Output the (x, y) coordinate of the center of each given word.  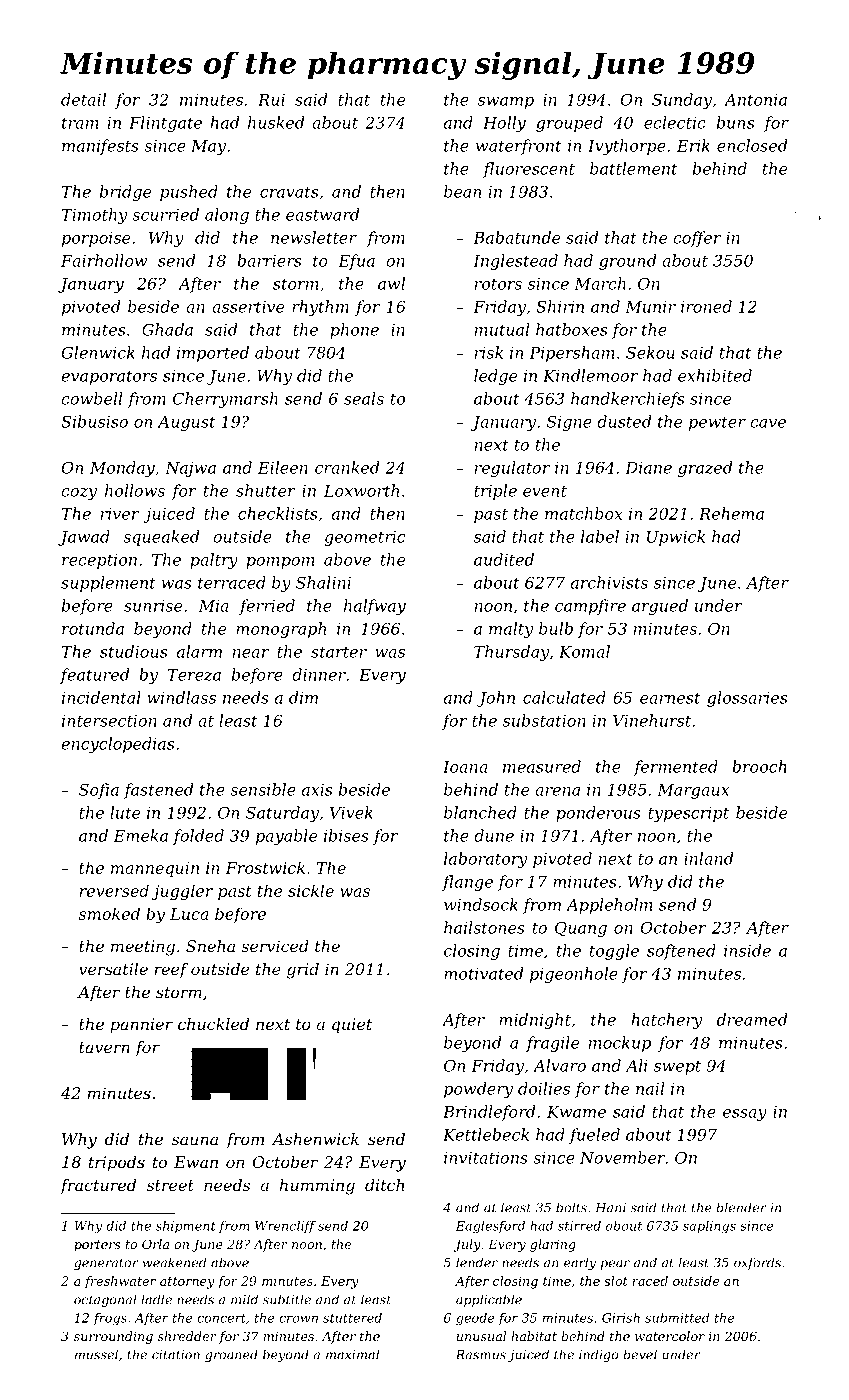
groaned (231, 1355)
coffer (697, 239)
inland (708, 858)
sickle (311, 890)
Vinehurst (652, 720)
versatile (113, 969)
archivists (609, 582)
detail (83, 99)
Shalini (323, 582)
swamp (506, 103)
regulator (512, 469)
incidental (101, 697)
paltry (214, 561)
